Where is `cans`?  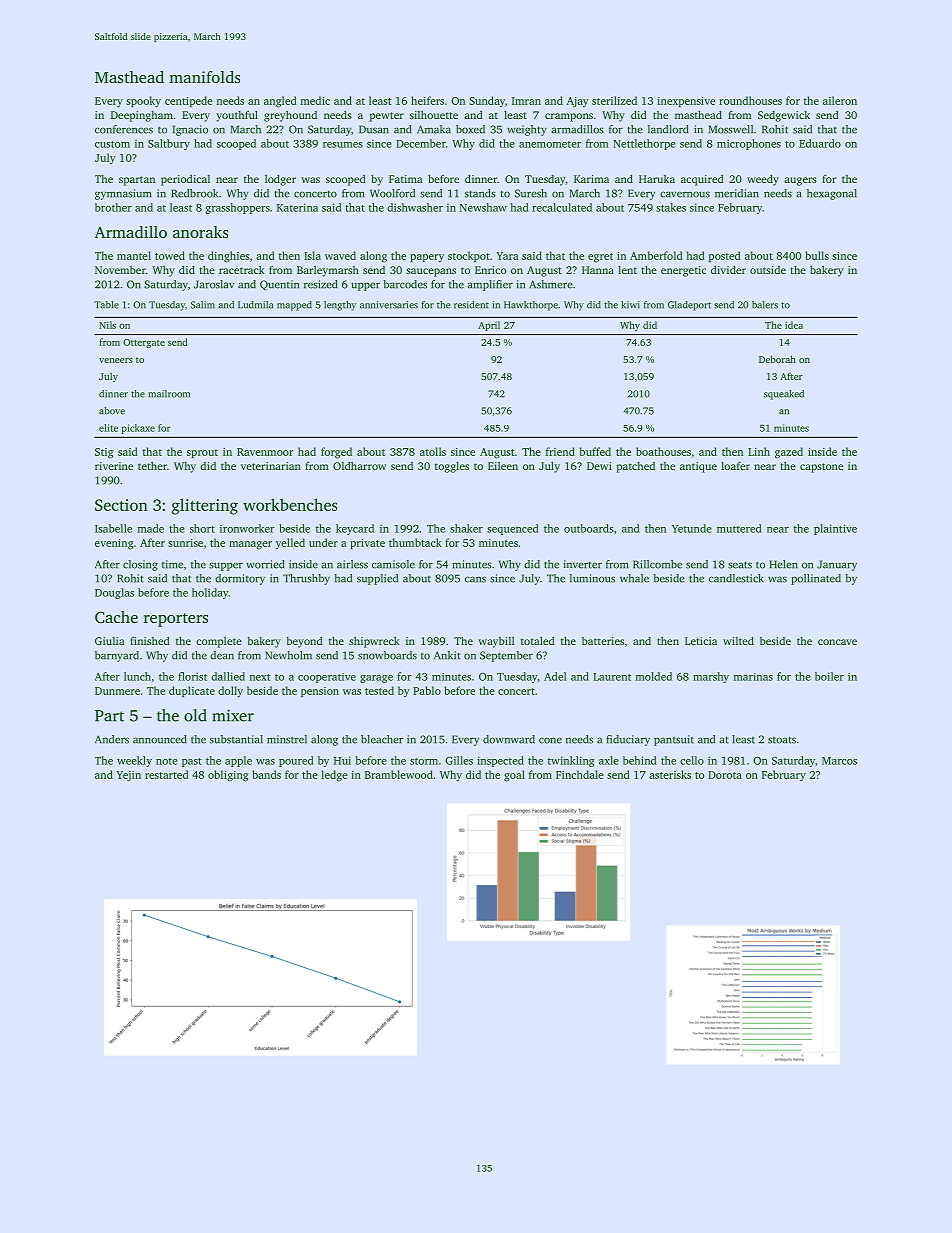
cans is located at coordinates (475, 579).
